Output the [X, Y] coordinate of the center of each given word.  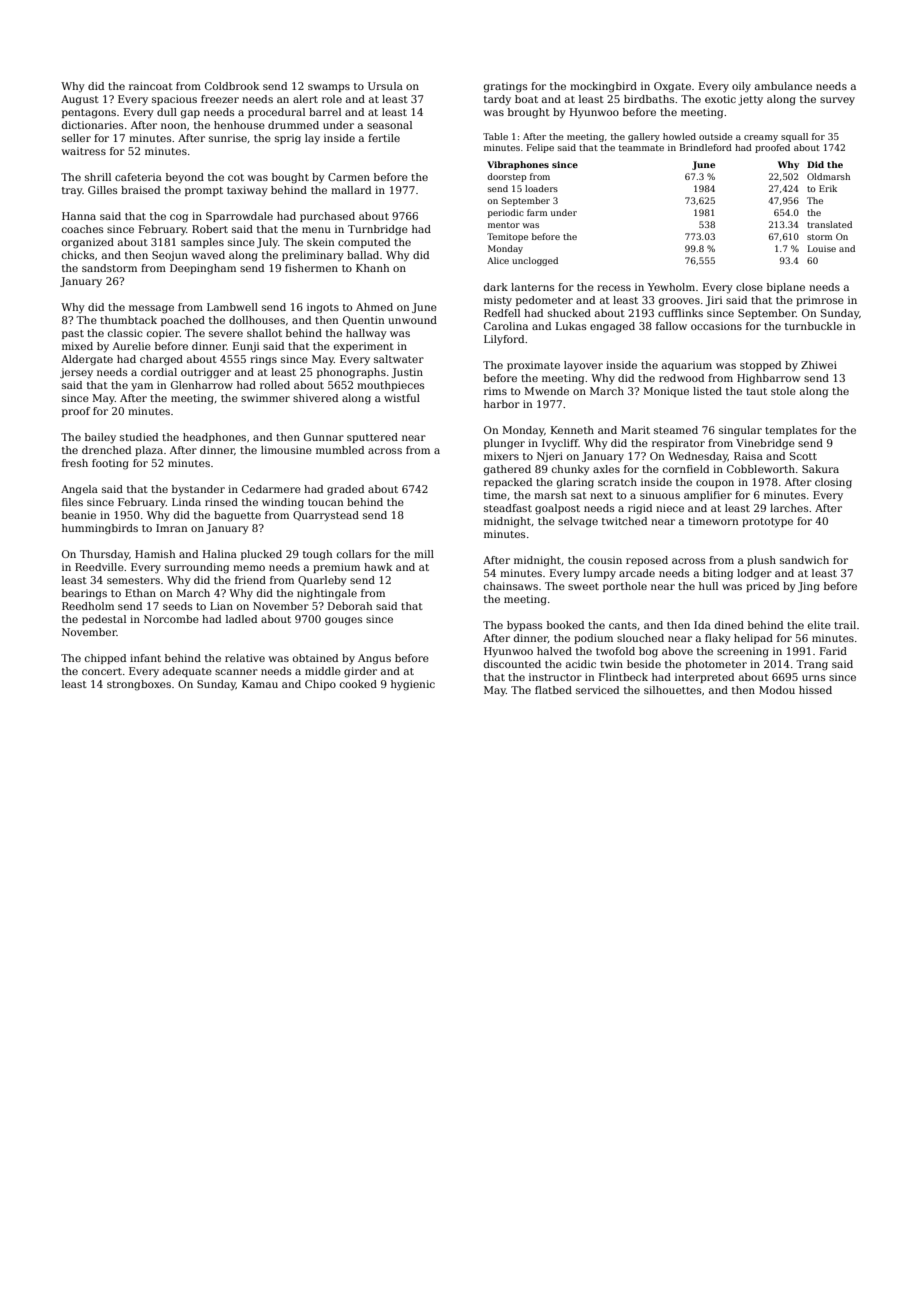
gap [190, 114]
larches [789, 508]
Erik [828, 188]
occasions [716, 326]
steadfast [508, 508]
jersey [76, 373]
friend [250, 580]
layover [583, 366]
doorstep [507, 177]
